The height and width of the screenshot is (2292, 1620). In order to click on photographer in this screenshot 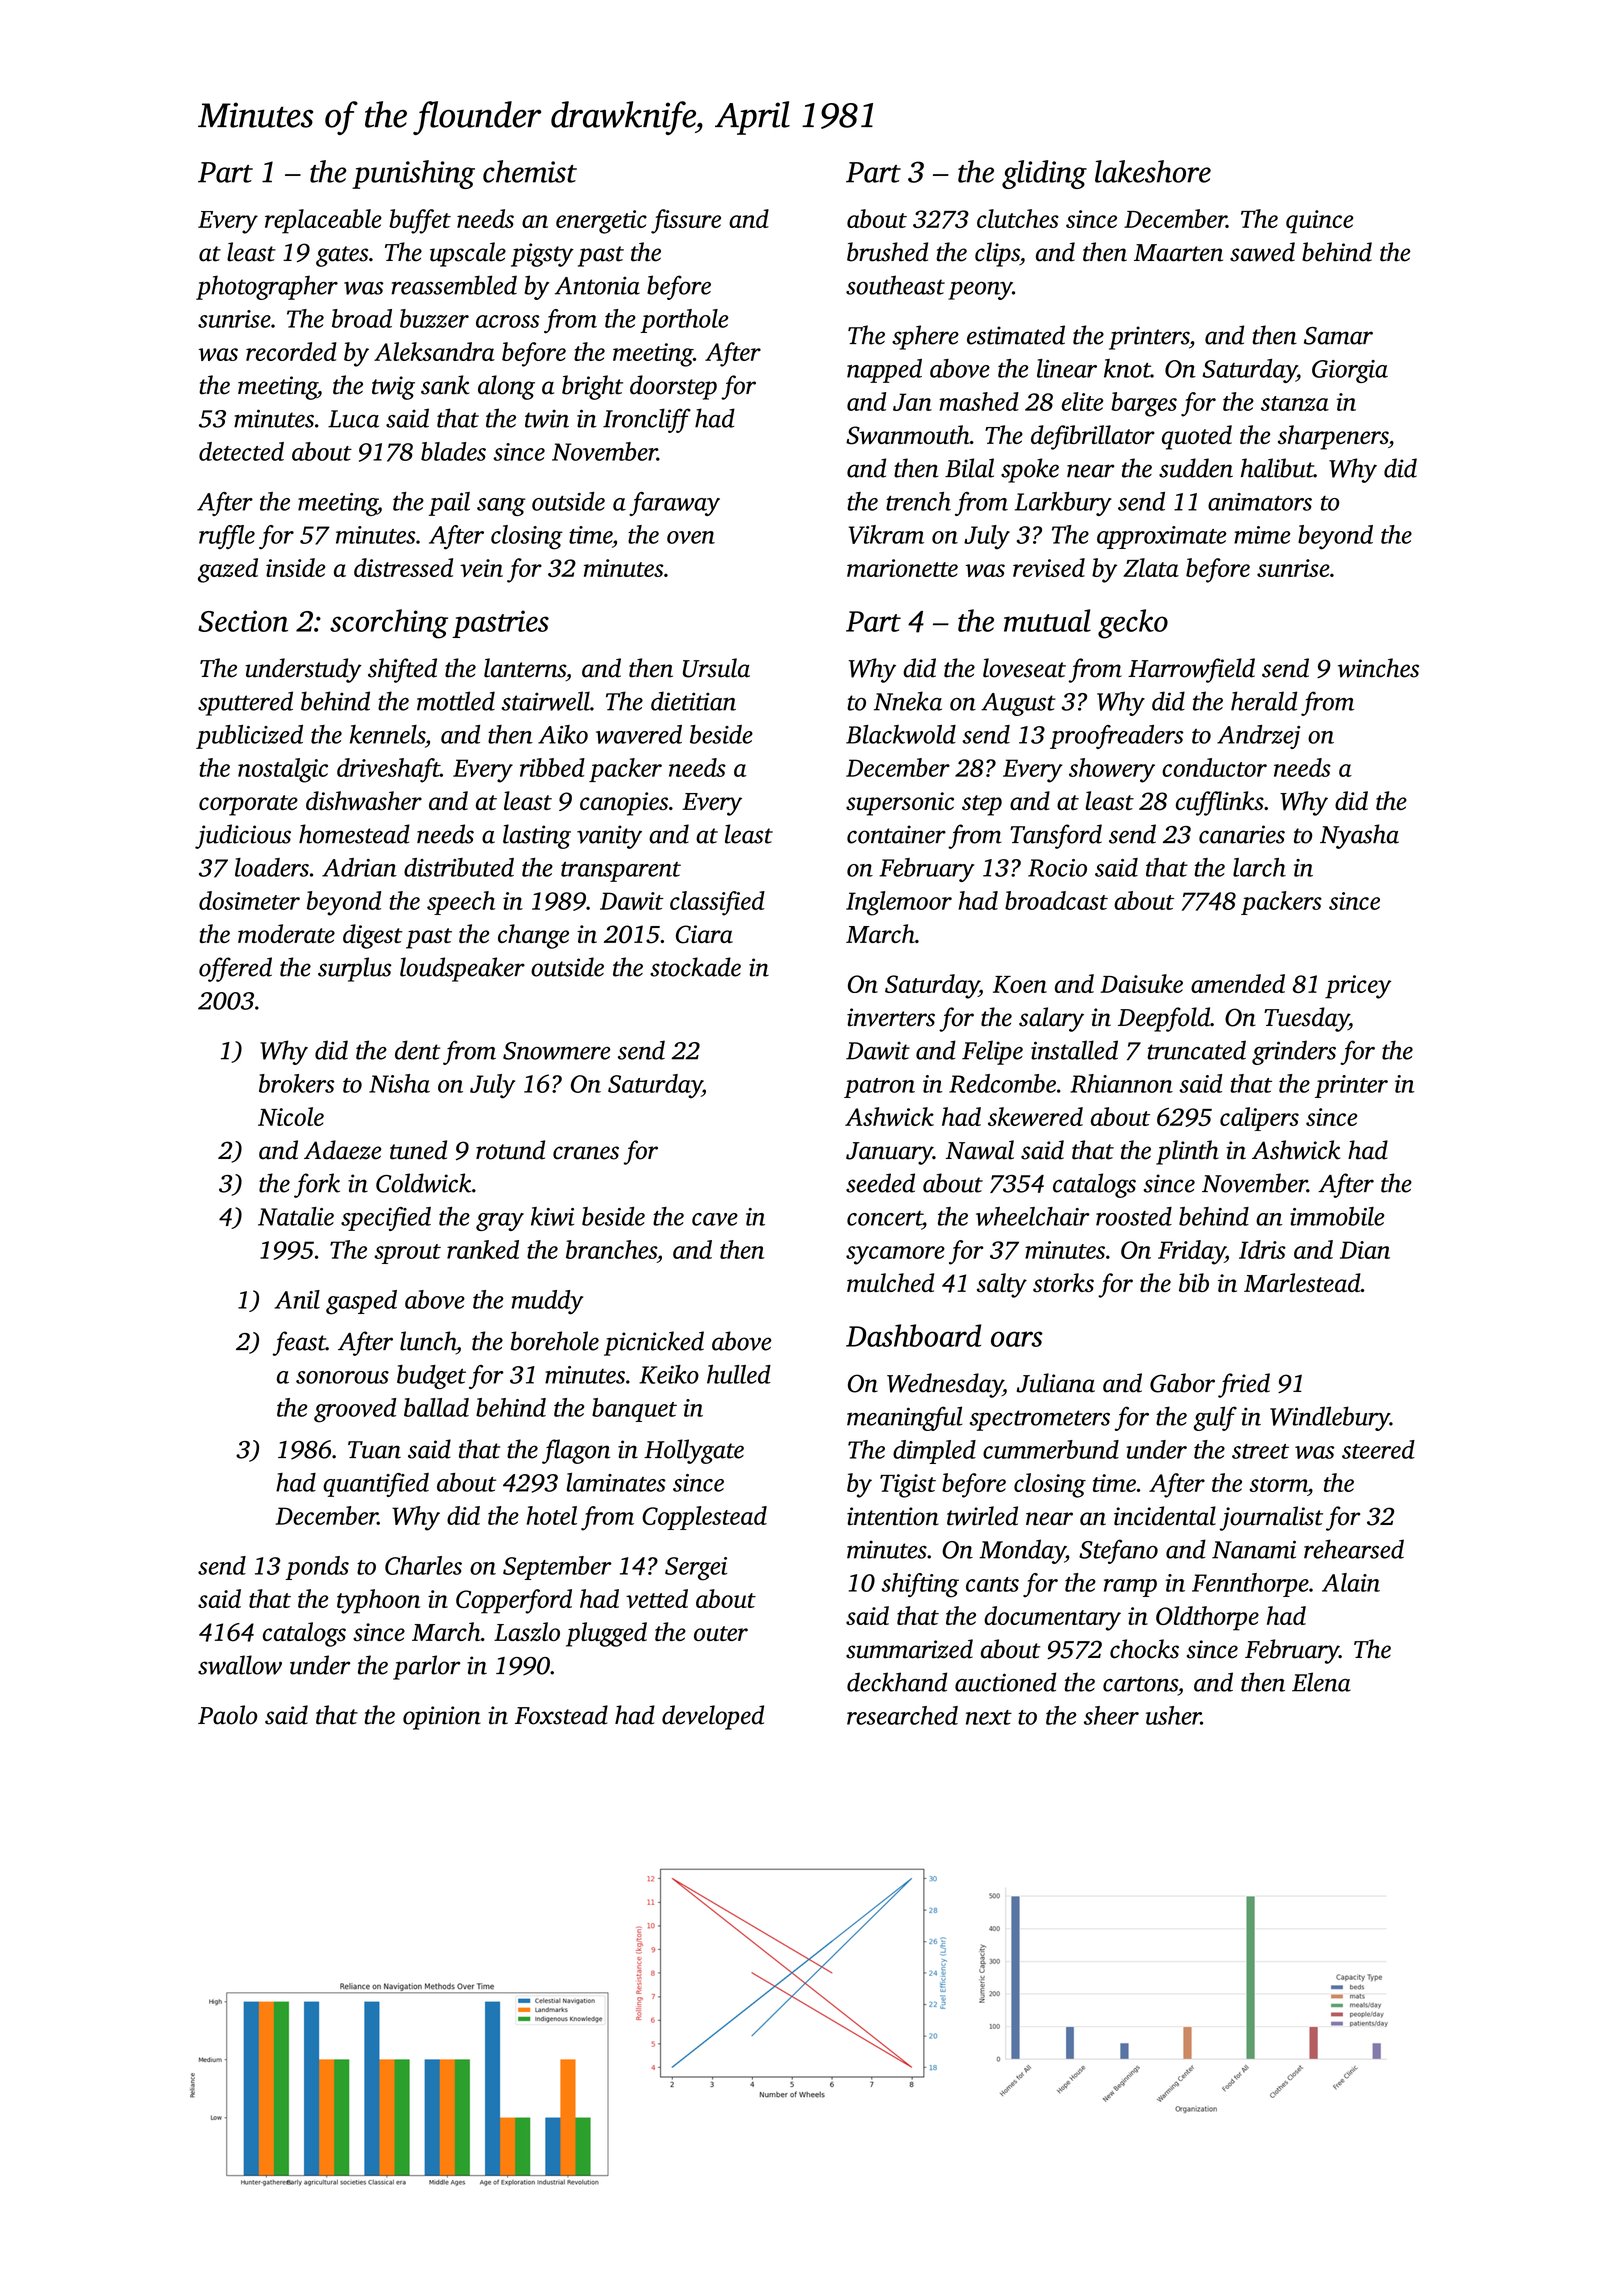, I will do `click(267, 287)`.
